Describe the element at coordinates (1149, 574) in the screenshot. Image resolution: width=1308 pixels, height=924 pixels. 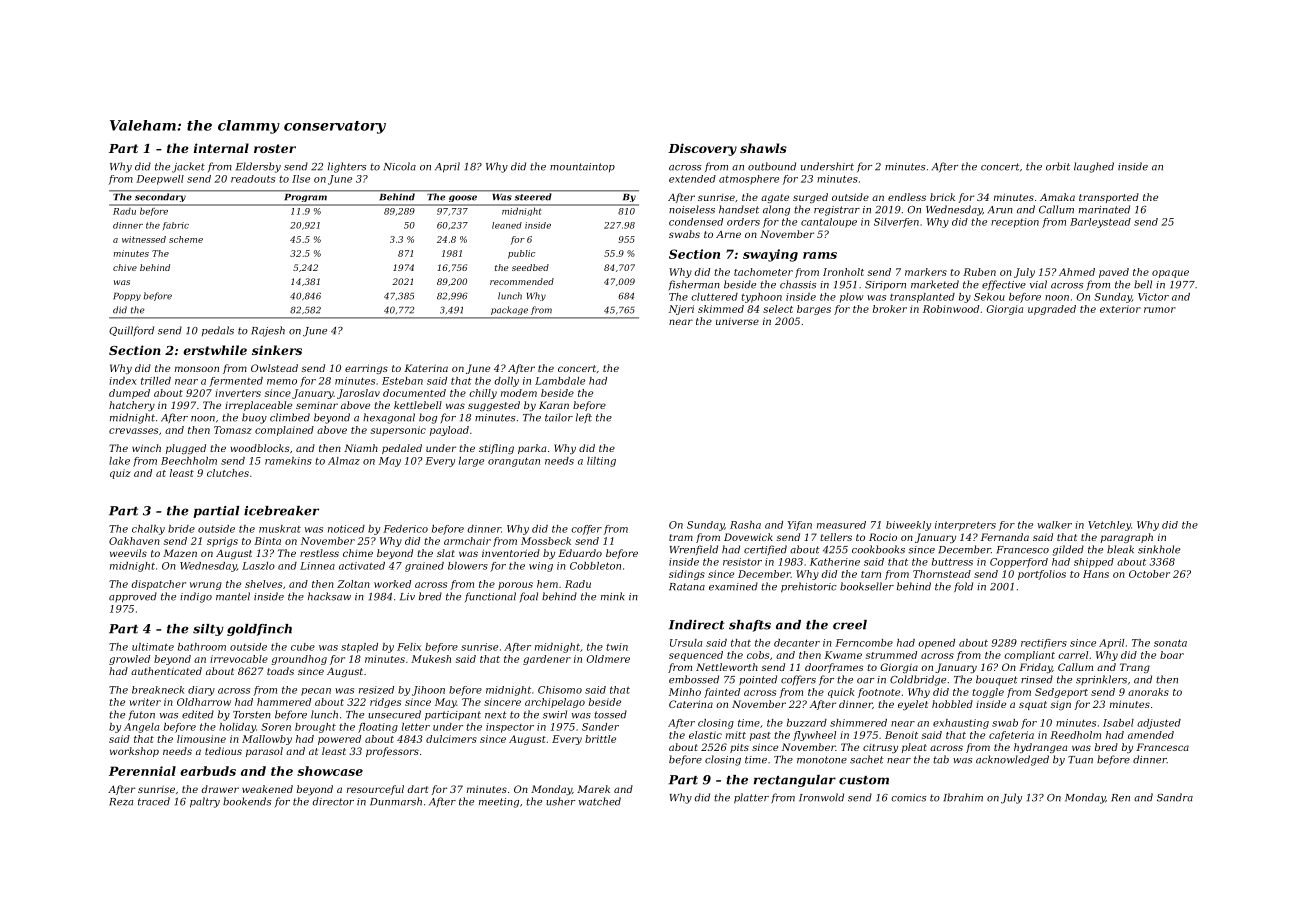
I see `October` at that location.
